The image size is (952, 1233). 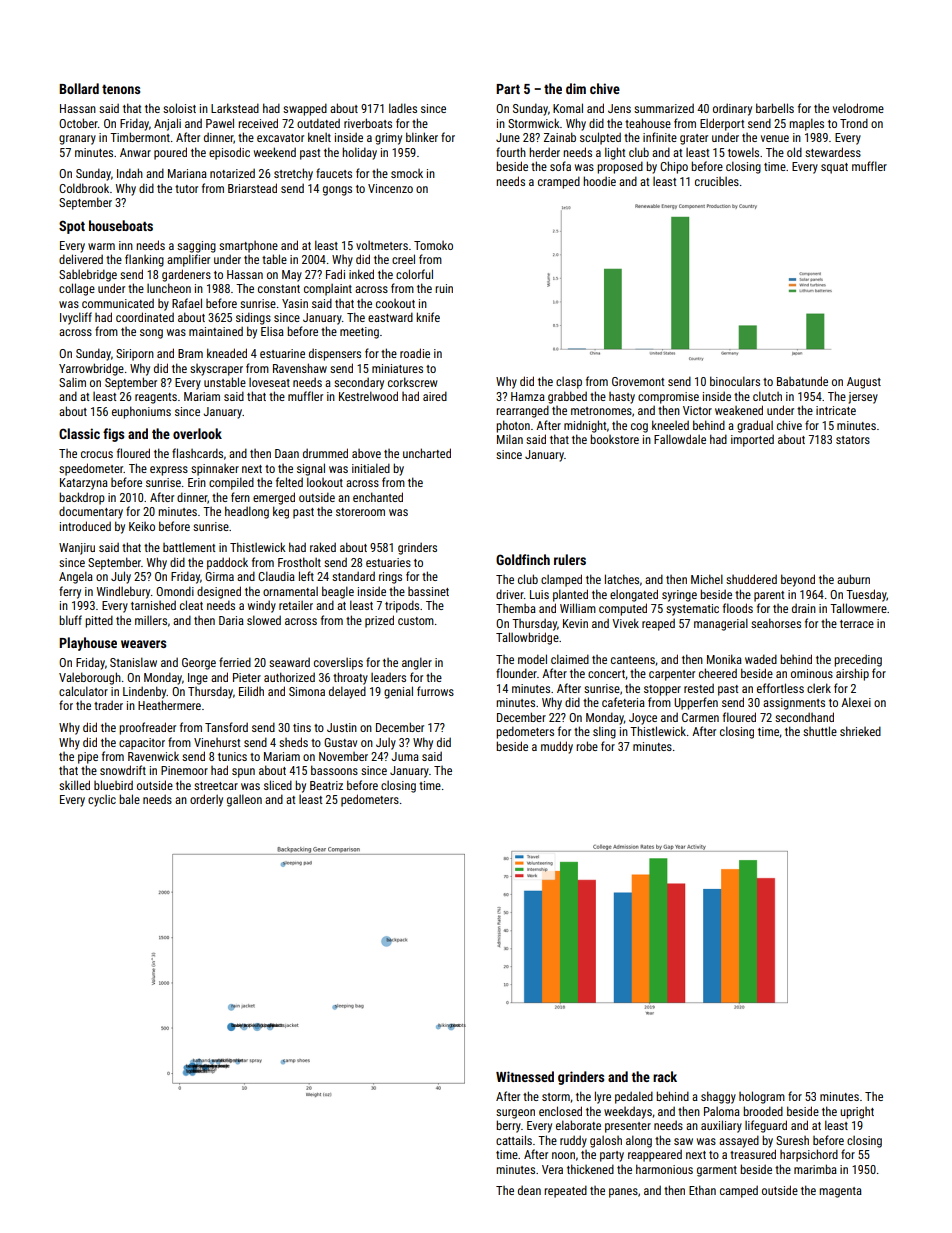 What do you see at coordinates (858, 108) in the screenshot?
I see `velodrome` at bounding box center [858, 108].
